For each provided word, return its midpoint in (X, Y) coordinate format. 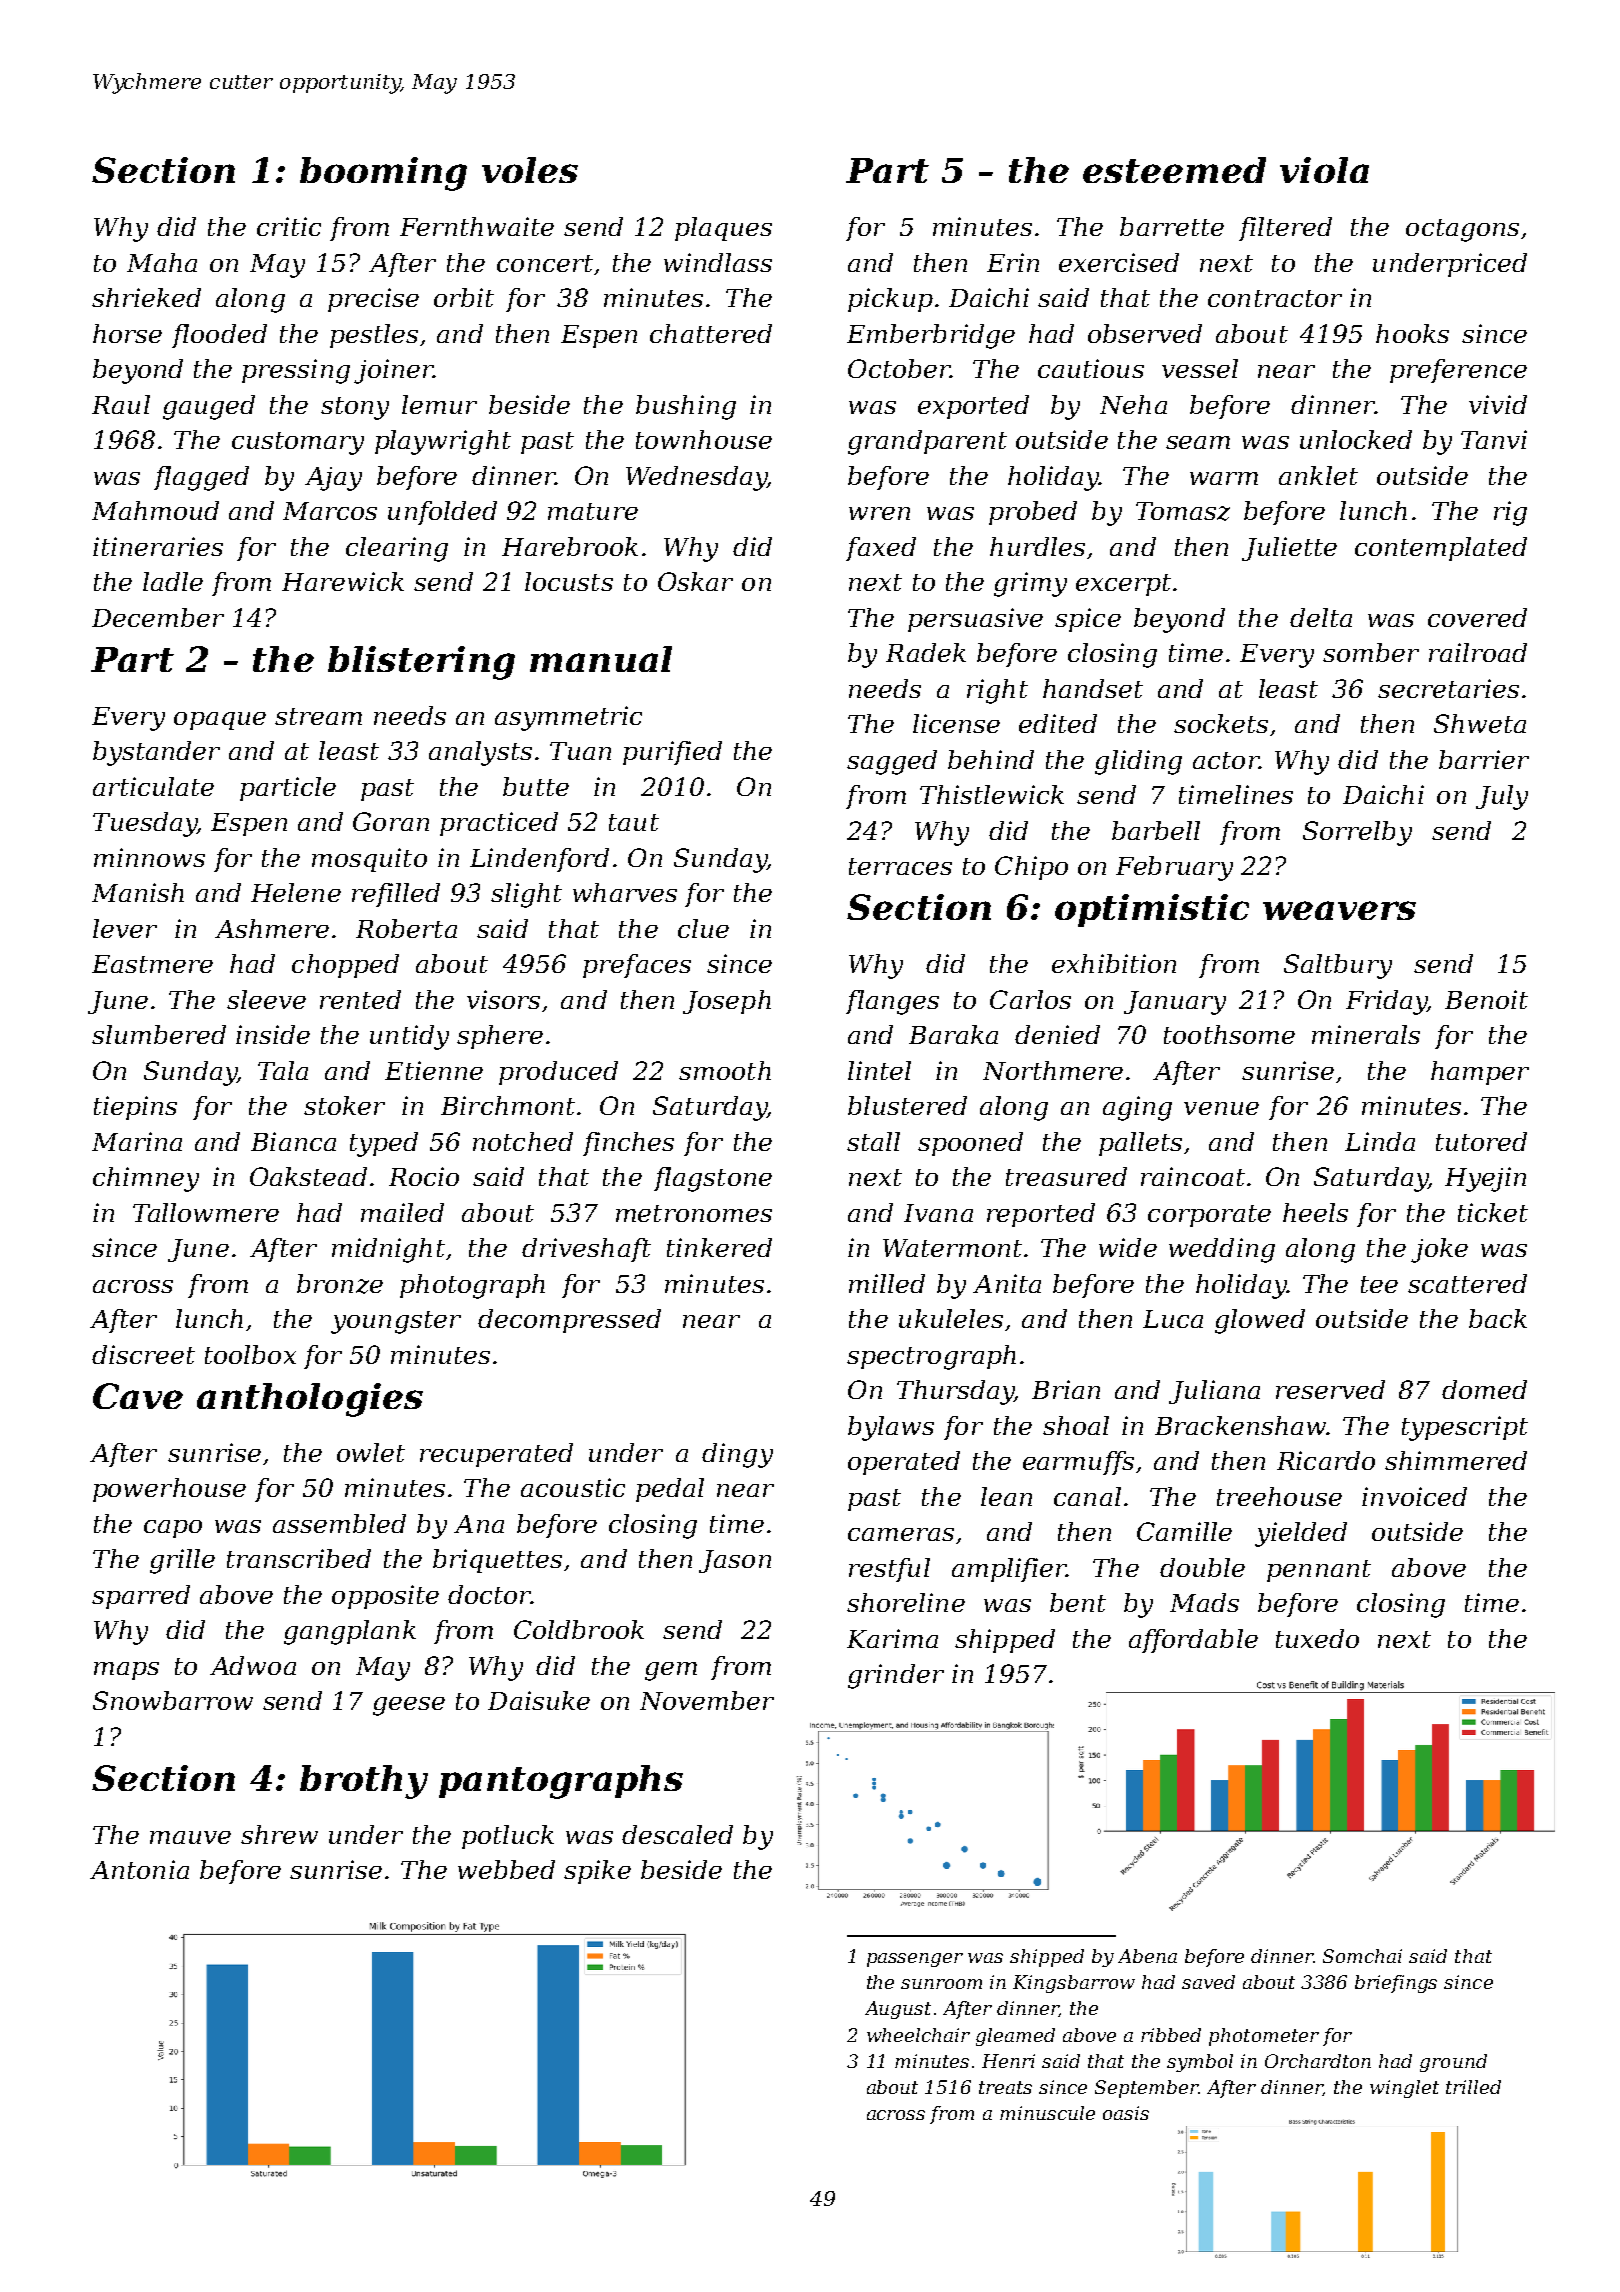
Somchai (1362, 1956)
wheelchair (918, 2035)
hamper (1480, 1073)
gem (671, 1671)
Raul (121, 404)
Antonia (139, 1869)
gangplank (350, 1632)
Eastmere (152, 964)
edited (1058, 723)
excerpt (1123, 585)
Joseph (727, 1002)
